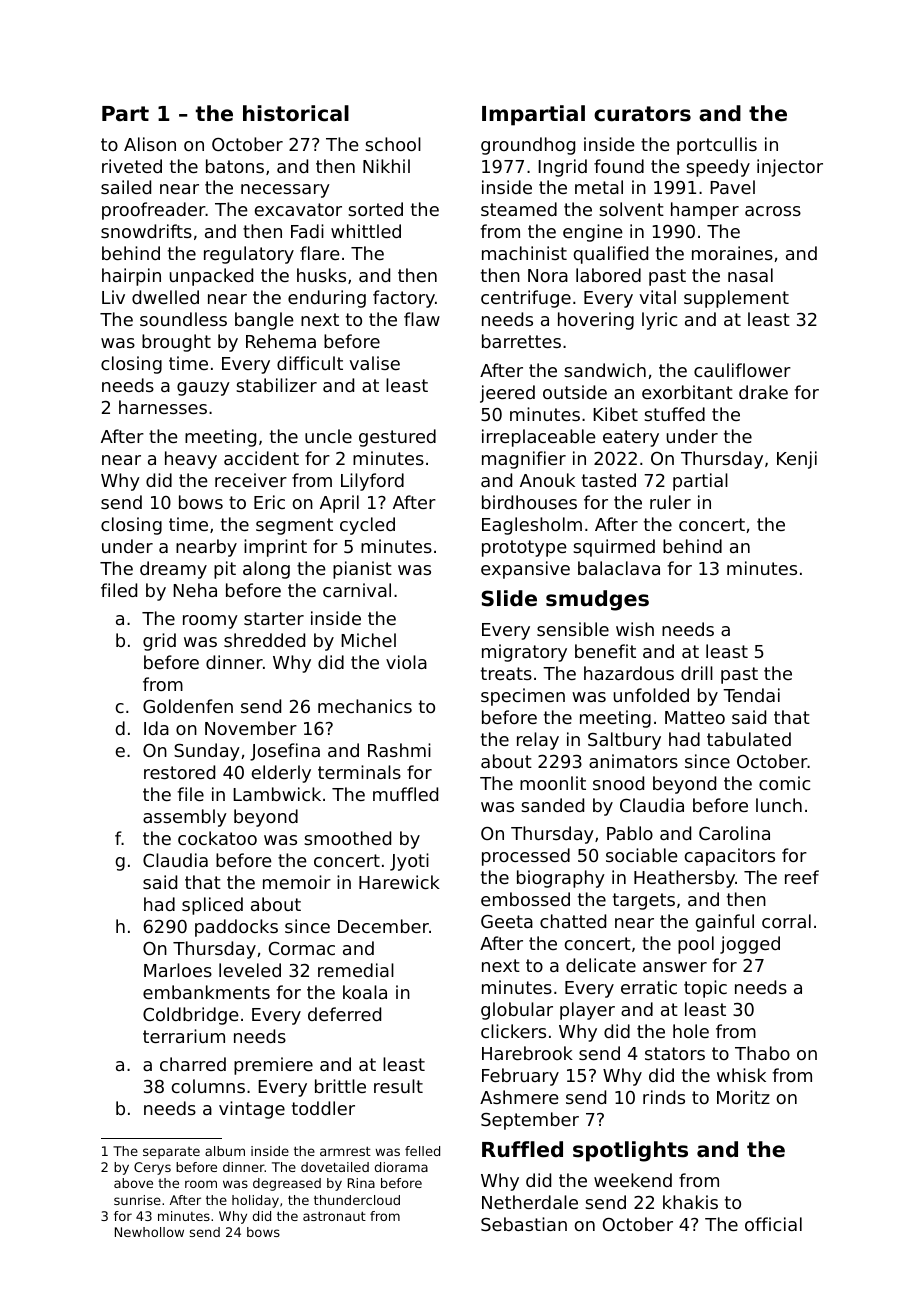 The width and height of the screenshot is (924, 1308). What do you see at coordinates (797, 460) in the screenshot?
I see `Kenji` at bounding box center [797, 460].
